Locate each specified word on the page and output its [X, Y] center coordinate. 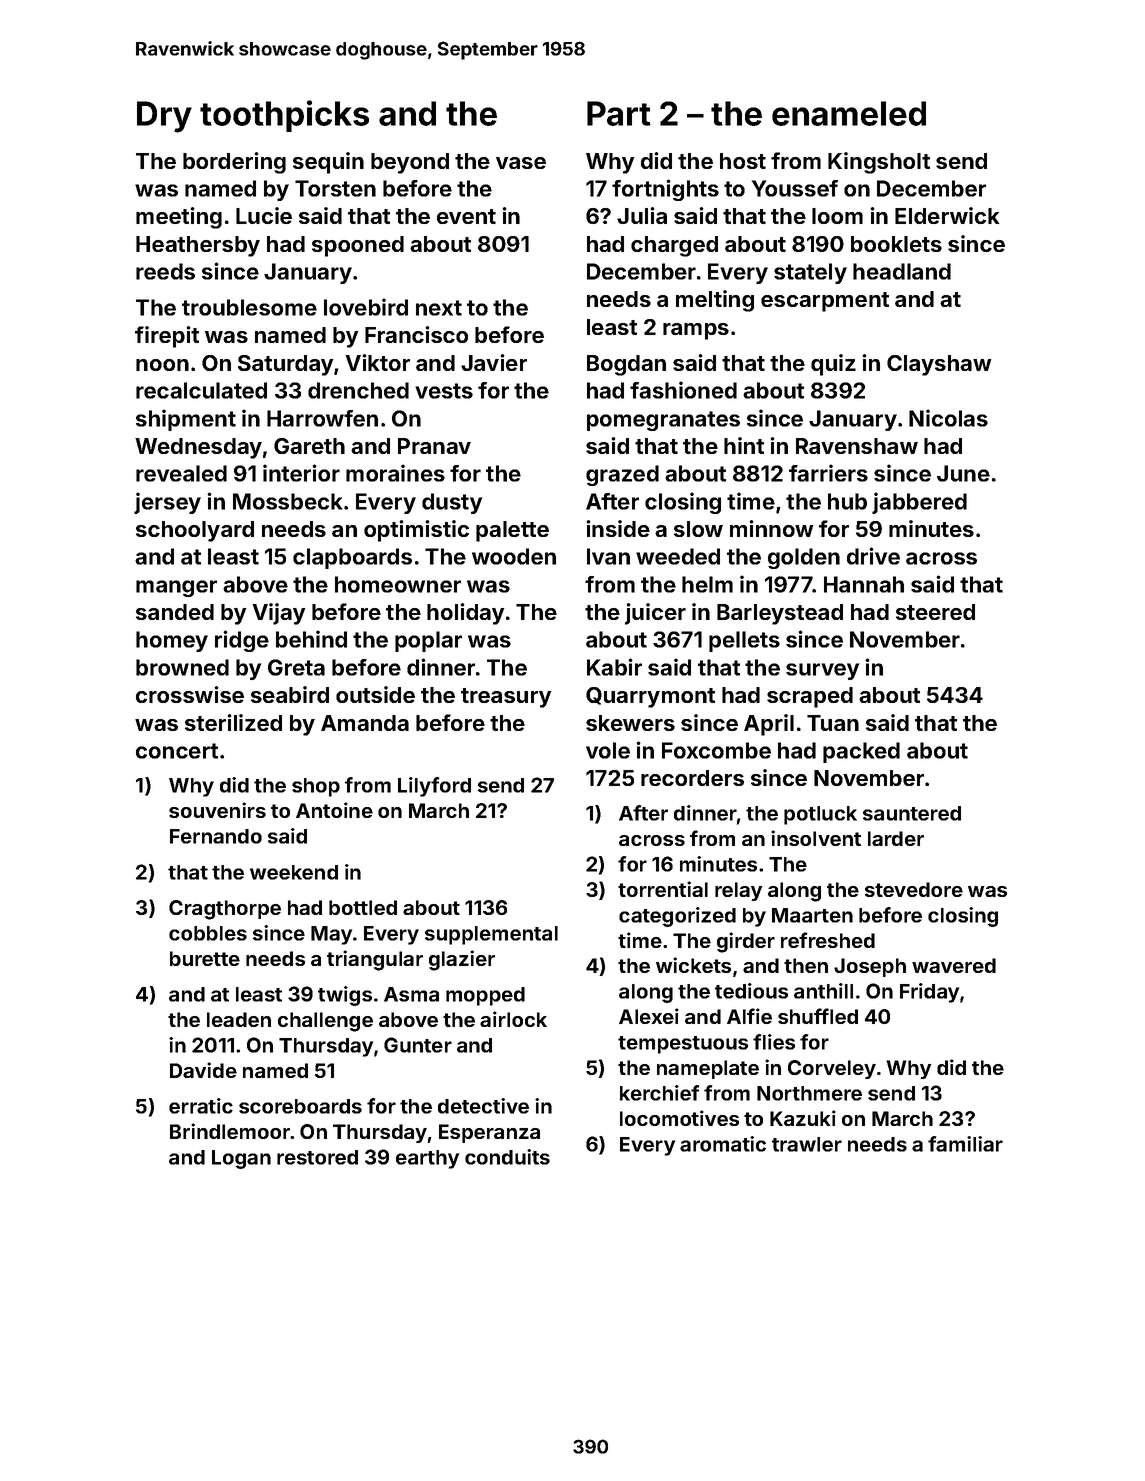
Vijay [279, 614]
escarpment [825, 302]
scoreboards [300, 1106]
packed [861, 752]
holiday [466, 614]
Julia [642, 215]
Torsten [335, 188]
